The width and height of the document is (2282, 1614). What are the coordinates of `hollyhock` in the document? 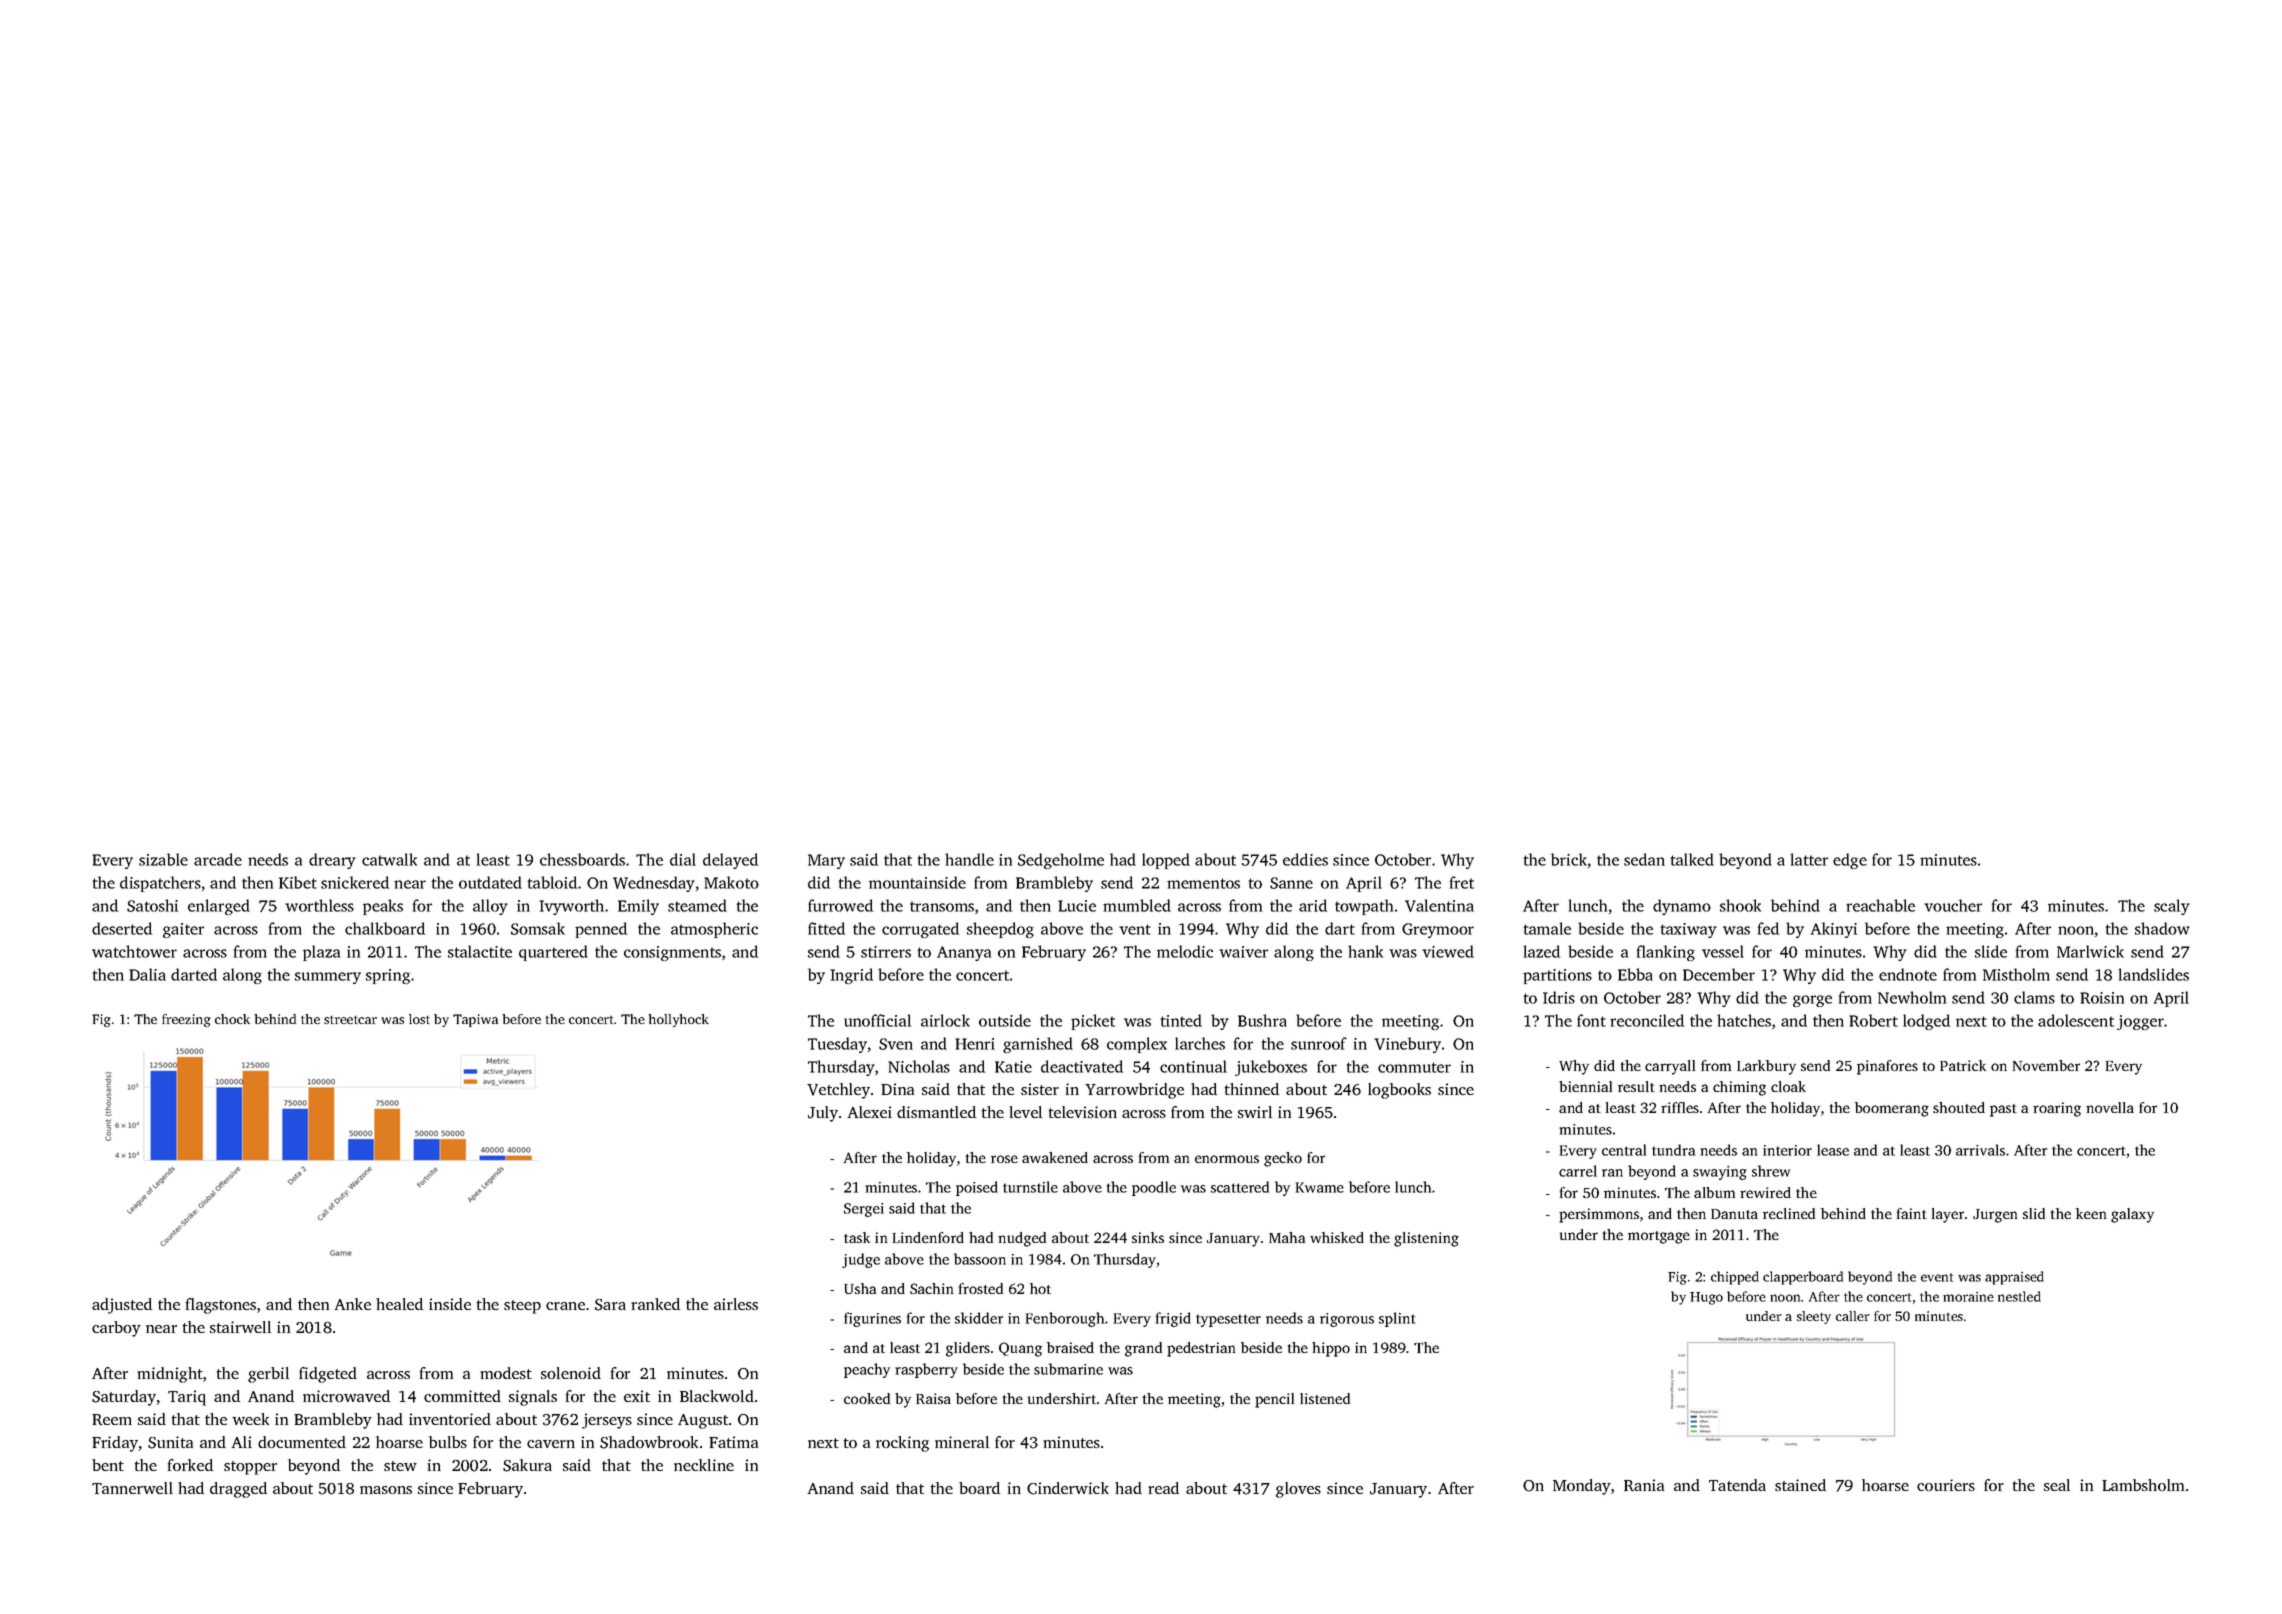 It's located at (679, 1020).
